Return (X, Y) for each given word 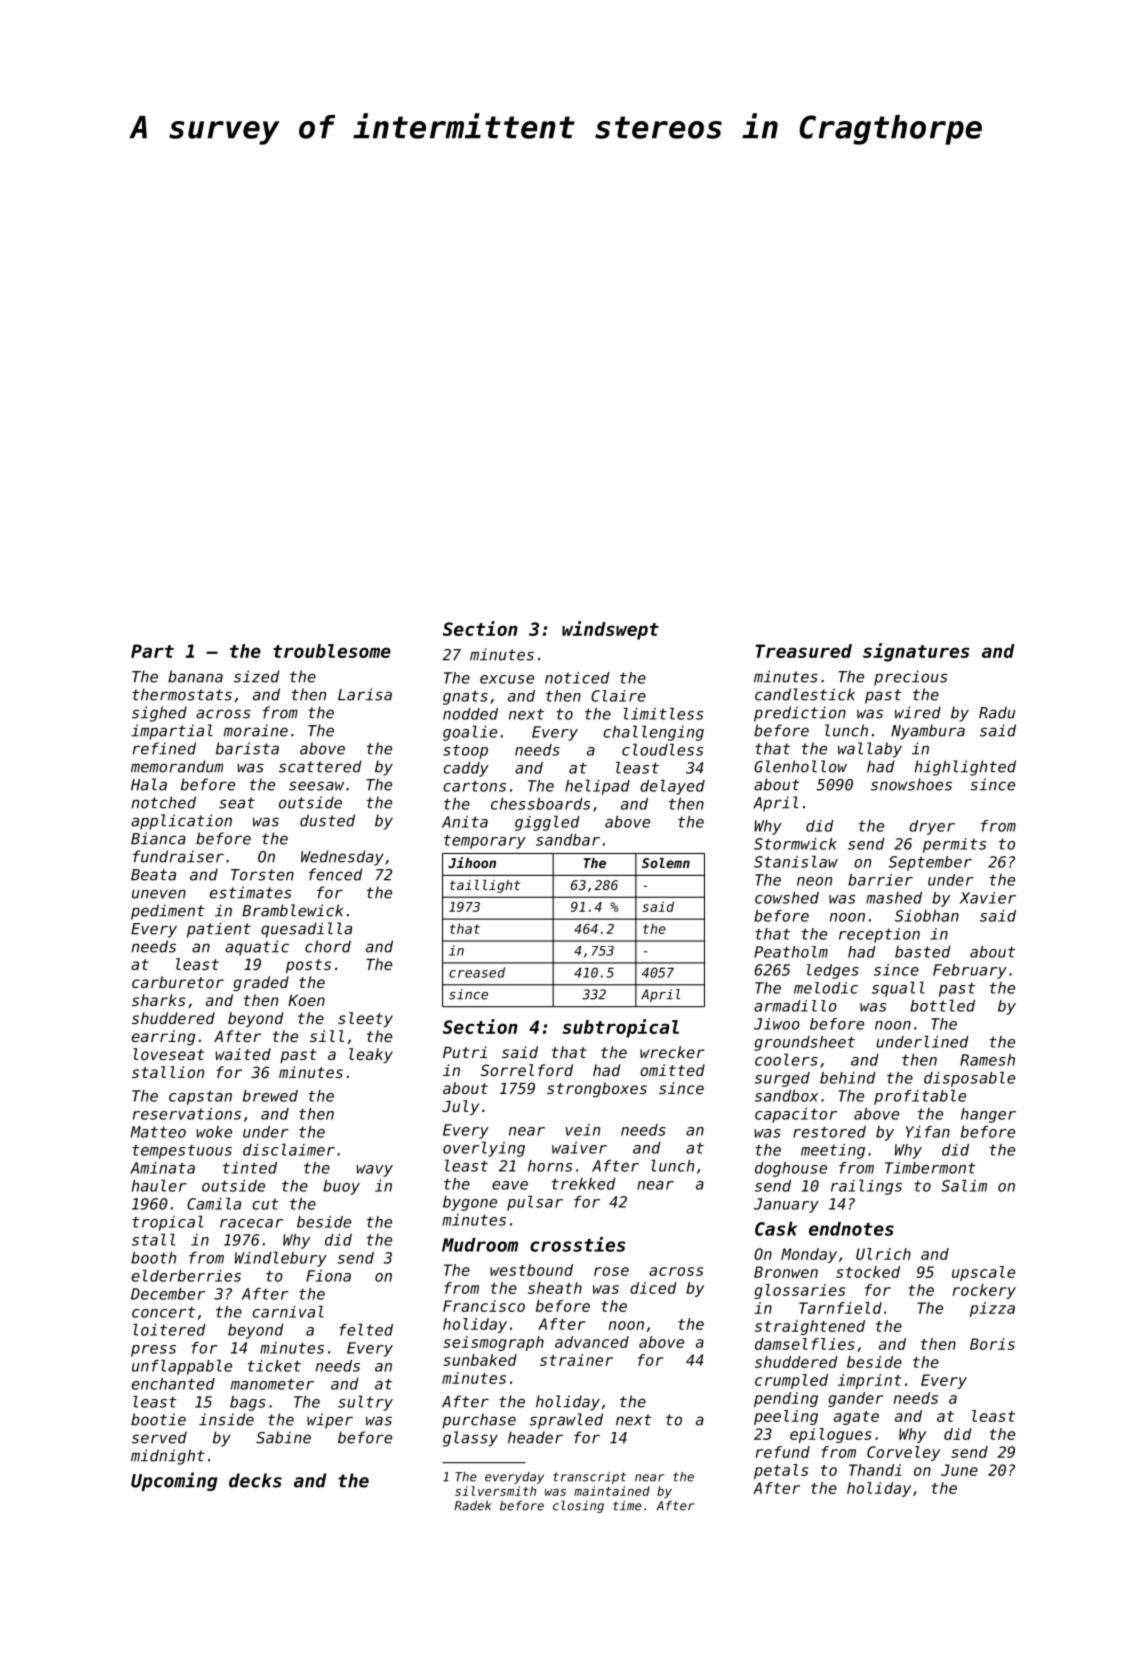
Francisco (484, 1306)
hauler (159, 1185)
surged (782, 1079)
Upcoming (174, 1481)
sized (256, 676)
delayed (672, 787)
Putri (465, 1052)
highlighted (965, 768)
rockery (984, 1291)
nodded (470, 714)
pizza (992, 1309)
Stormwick (795, 844)
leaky (371, 1055)
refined (164, 748)
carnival (288, 1311)
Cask (776, 1229)
